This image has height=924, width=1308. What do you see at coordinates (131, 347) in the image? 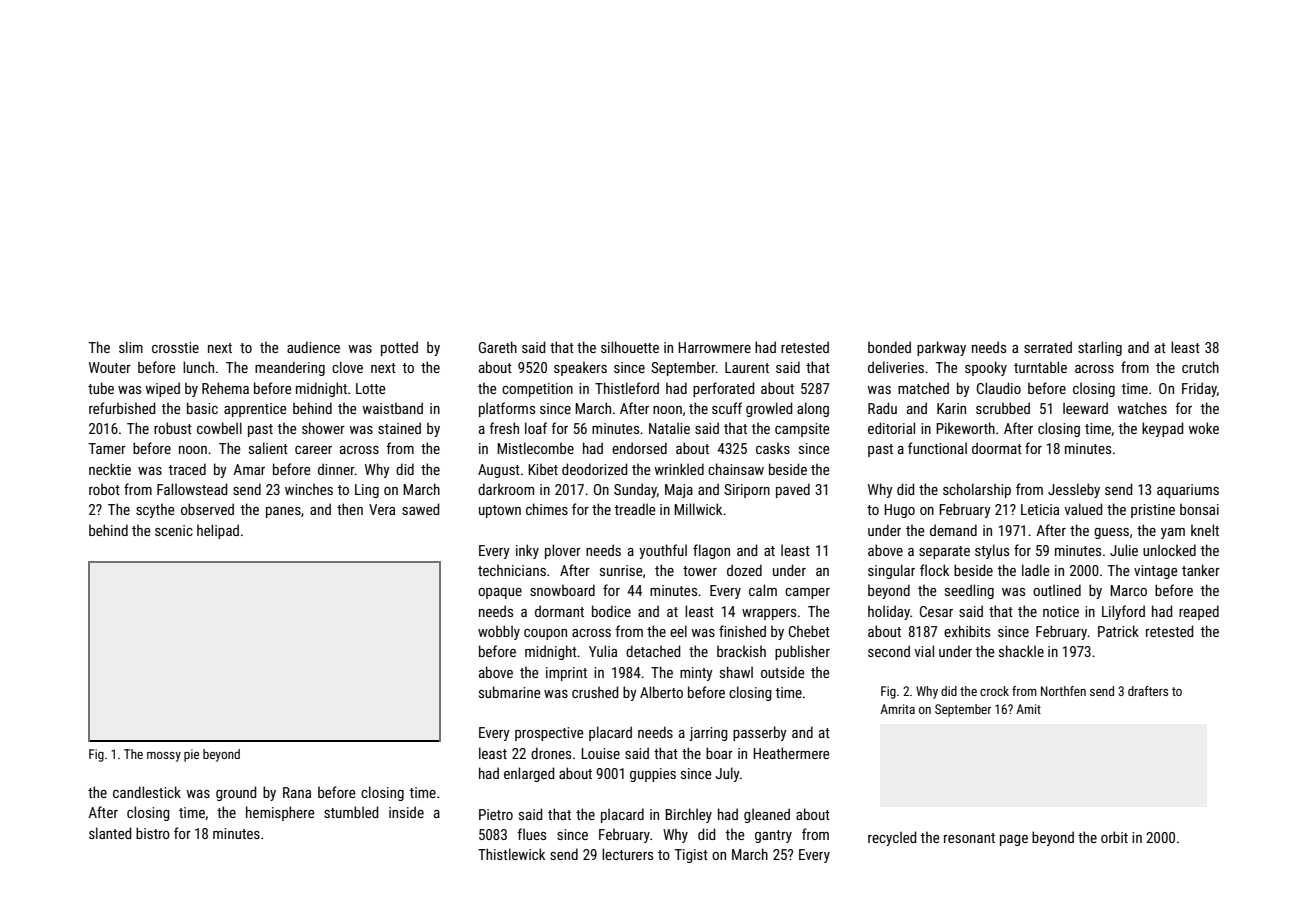
I see `slim` at bounding box center [131, 347].
